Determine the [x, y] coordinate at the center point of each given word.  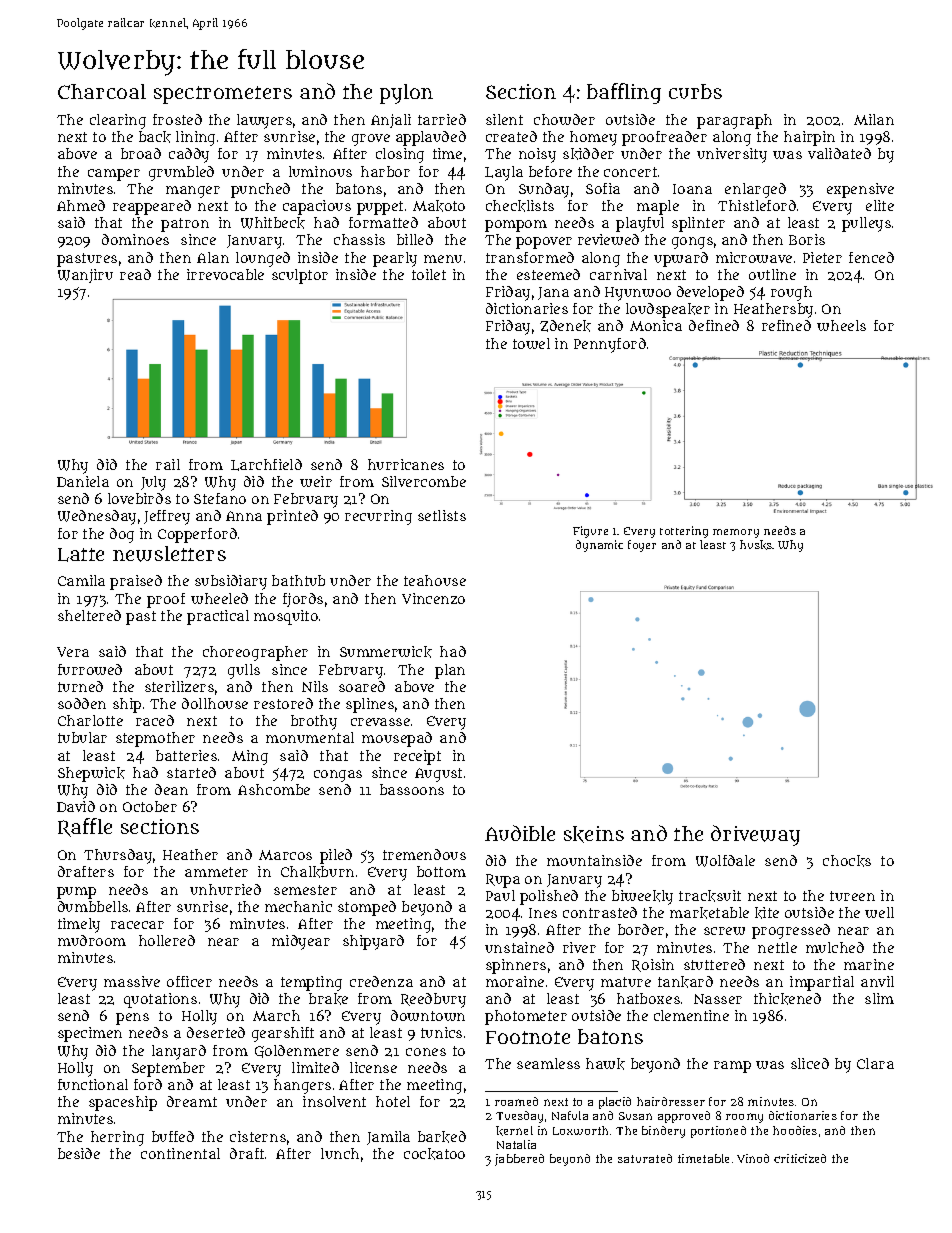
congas [338, 776]
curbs [695, 91]
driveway [755, 835]
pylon [406, 94]
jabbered [519, 1160]
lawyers [264, 121]
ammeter [216, 872]
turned [80, 686]
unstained [519, 947]
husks [756, 545]
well [879, 912]
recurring [378, 517]
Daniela [83, 481]
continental [180, 1153]
